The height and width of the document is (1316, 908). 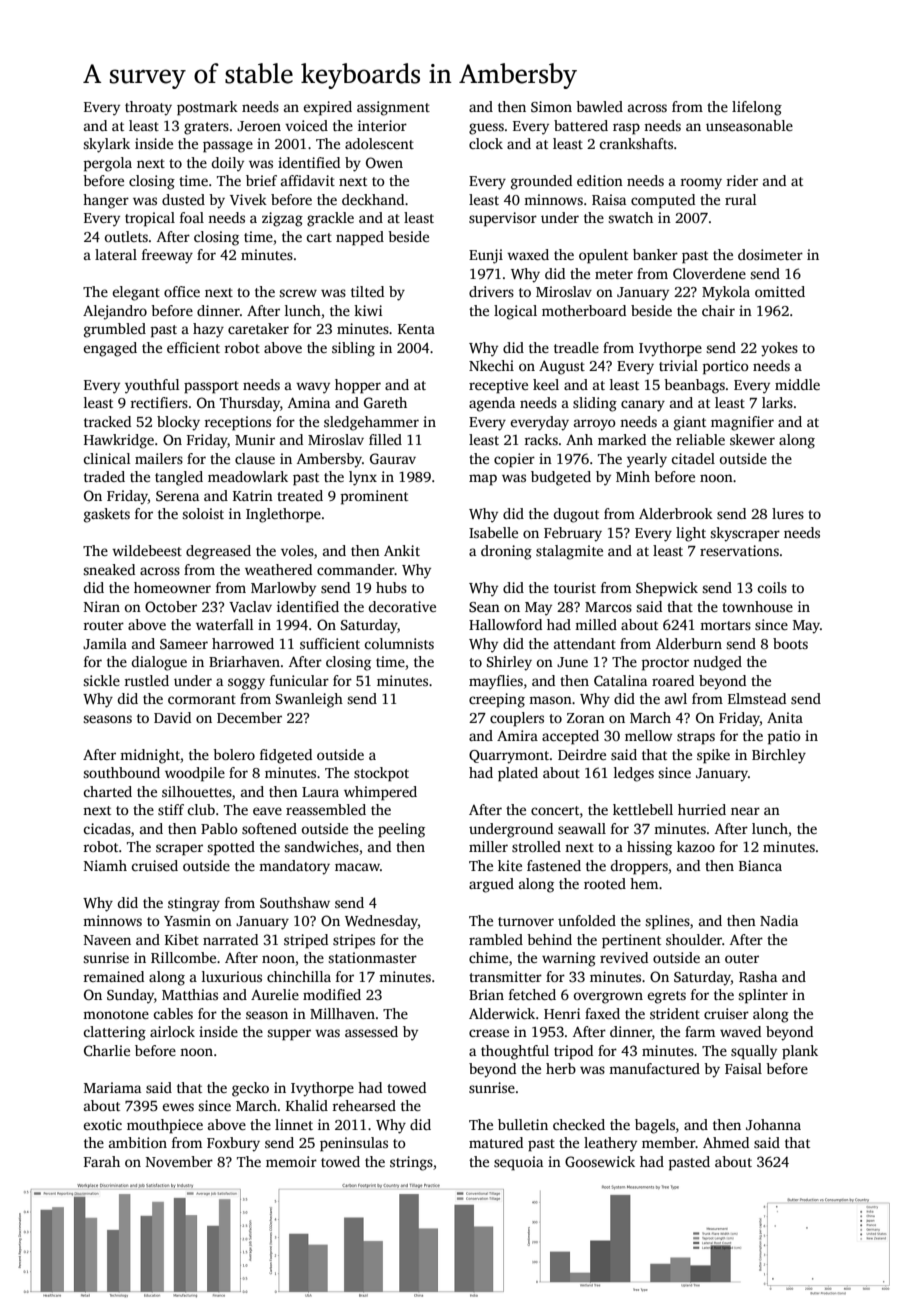 I want to click on splinter, so click(x=763, y=996).
